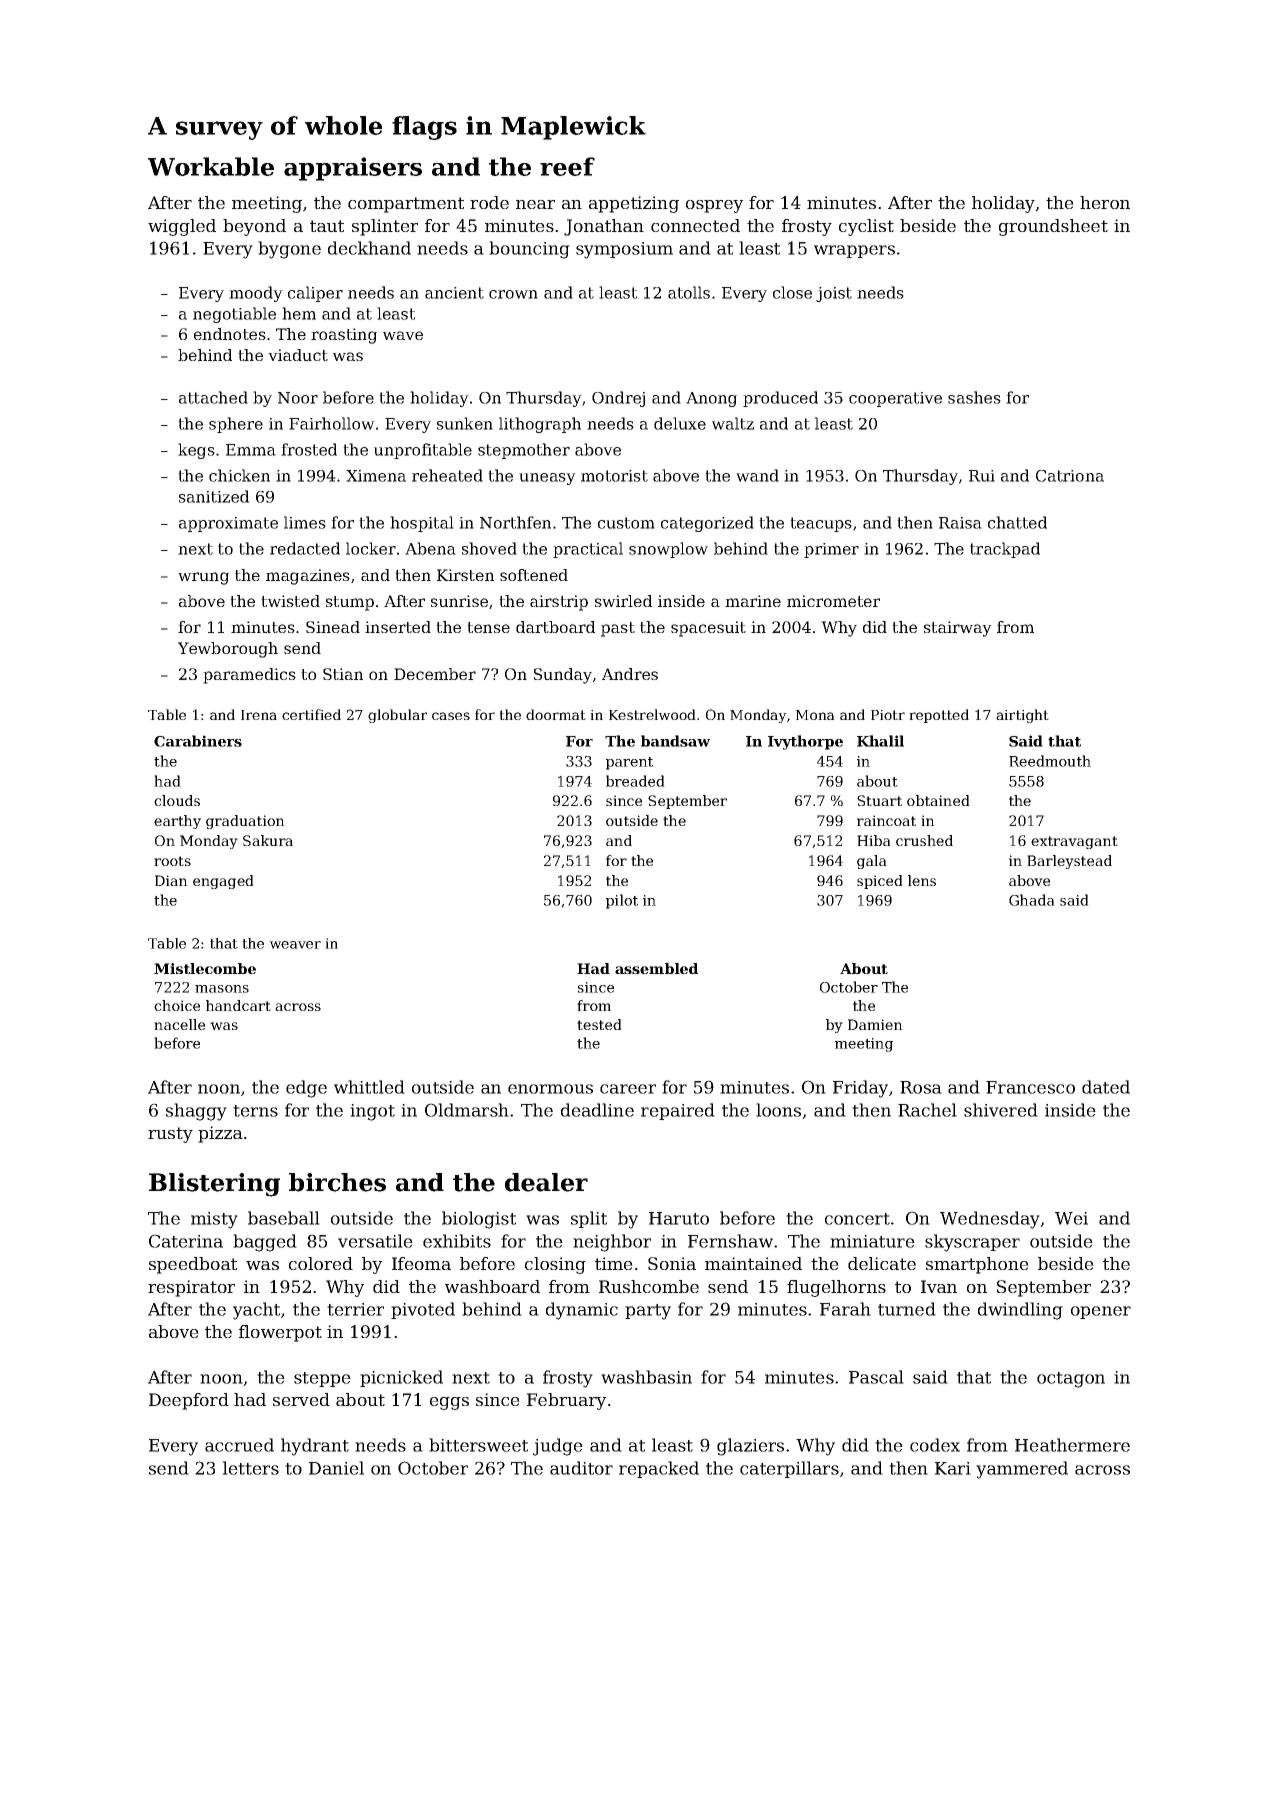 This image has height=1809, width=1279. I want to click on airstrip, so click(559, 603).
